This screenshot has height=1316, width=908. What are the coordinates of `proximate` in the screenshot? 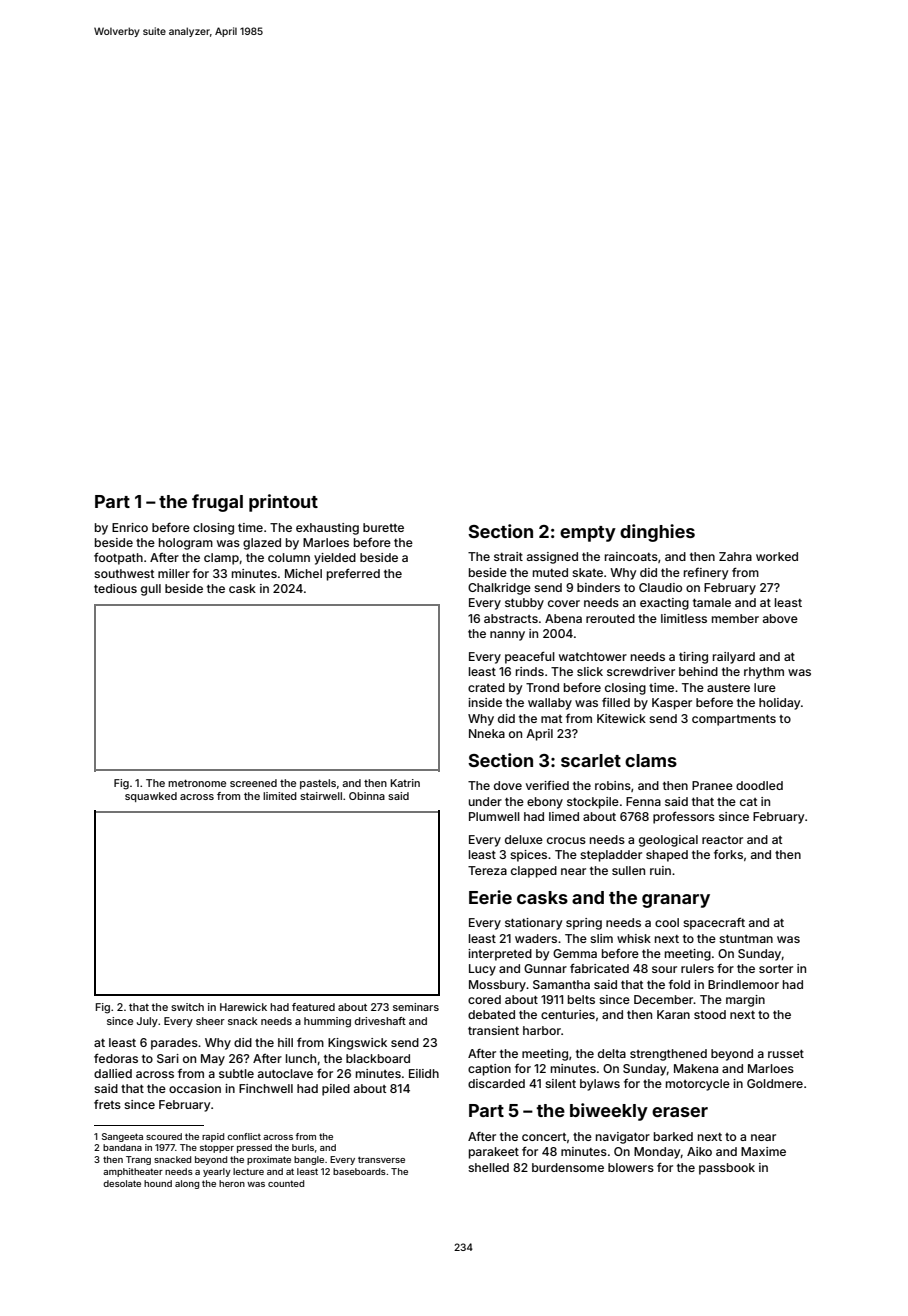 It's located at (269, 1160).
